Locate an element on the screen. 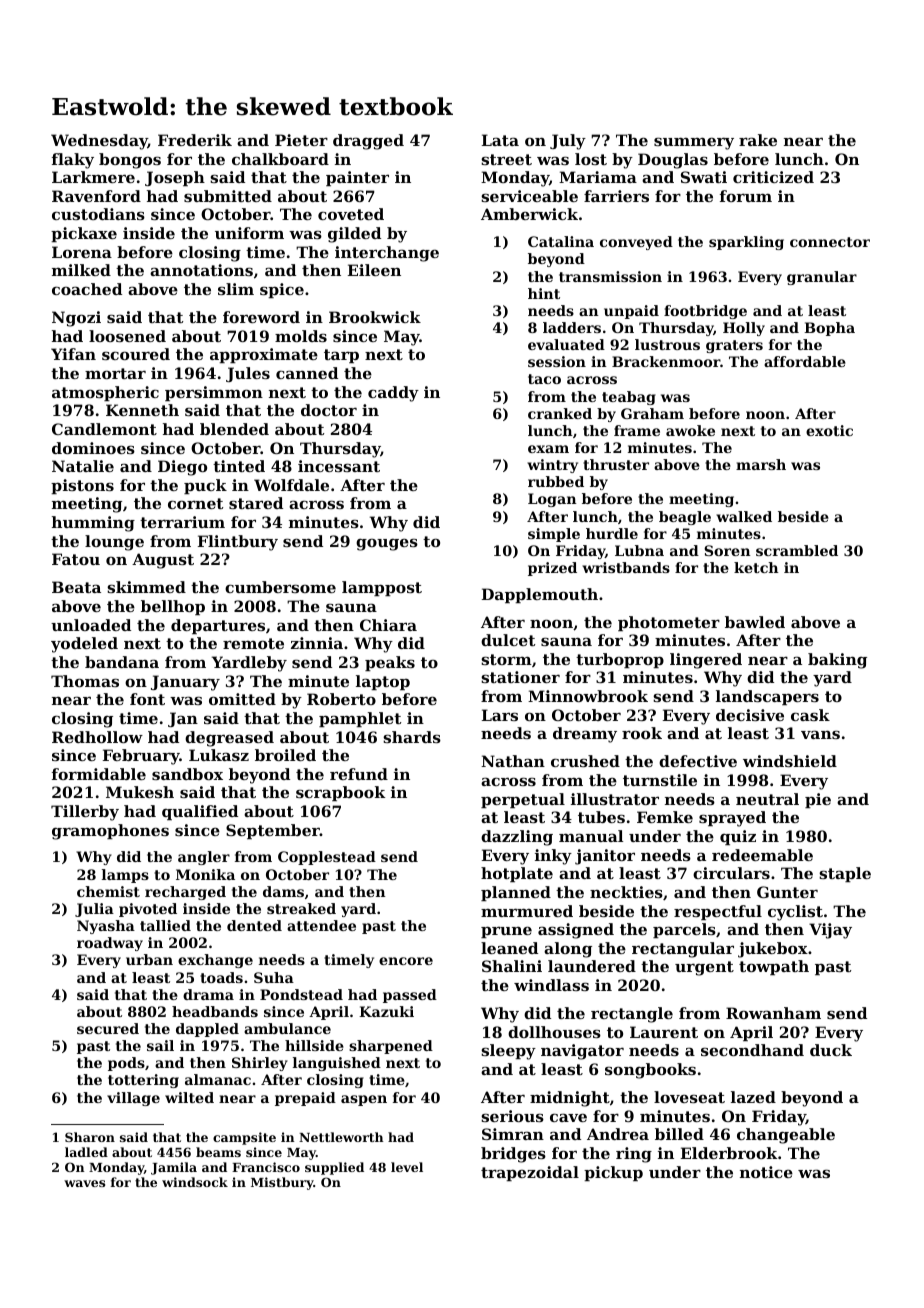  rake is located at coordinates (758, 140).
